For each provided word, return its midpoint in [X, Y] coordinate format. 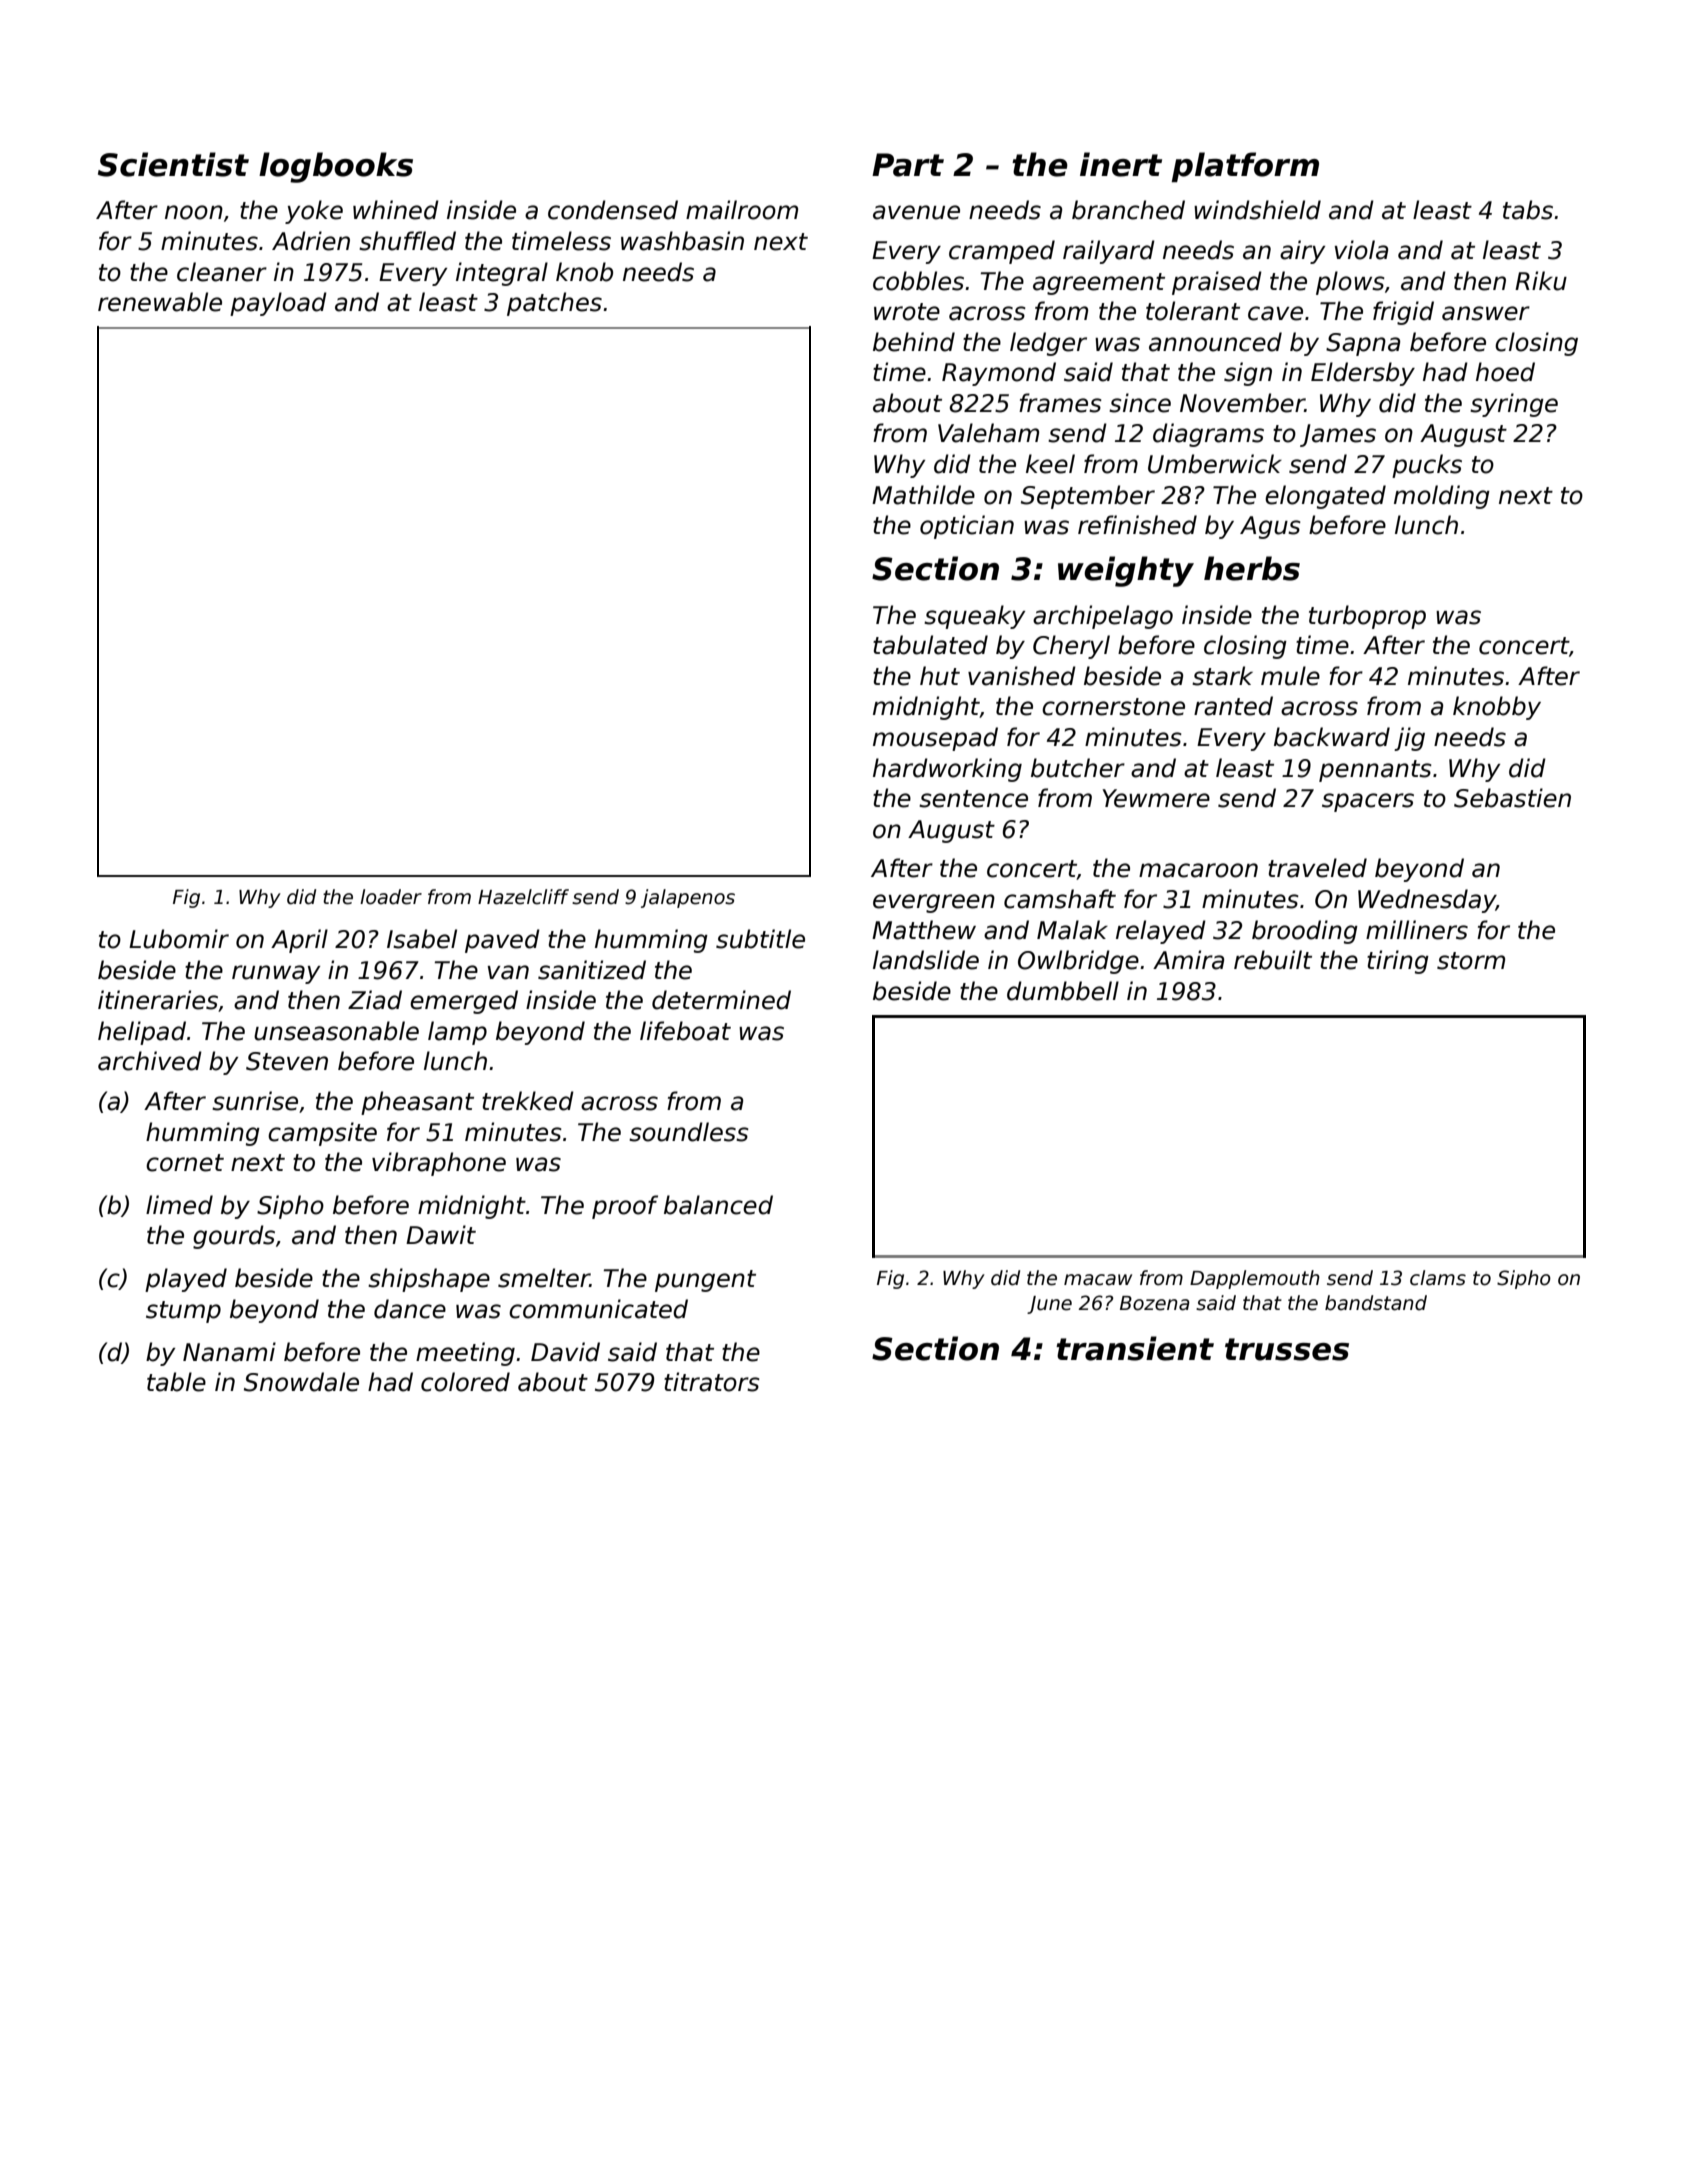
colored [465, 1382]
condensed [613, 210]
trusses [1287, 1349]
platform [1245, 167]
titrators [712, 1382]
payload [278, 304]
